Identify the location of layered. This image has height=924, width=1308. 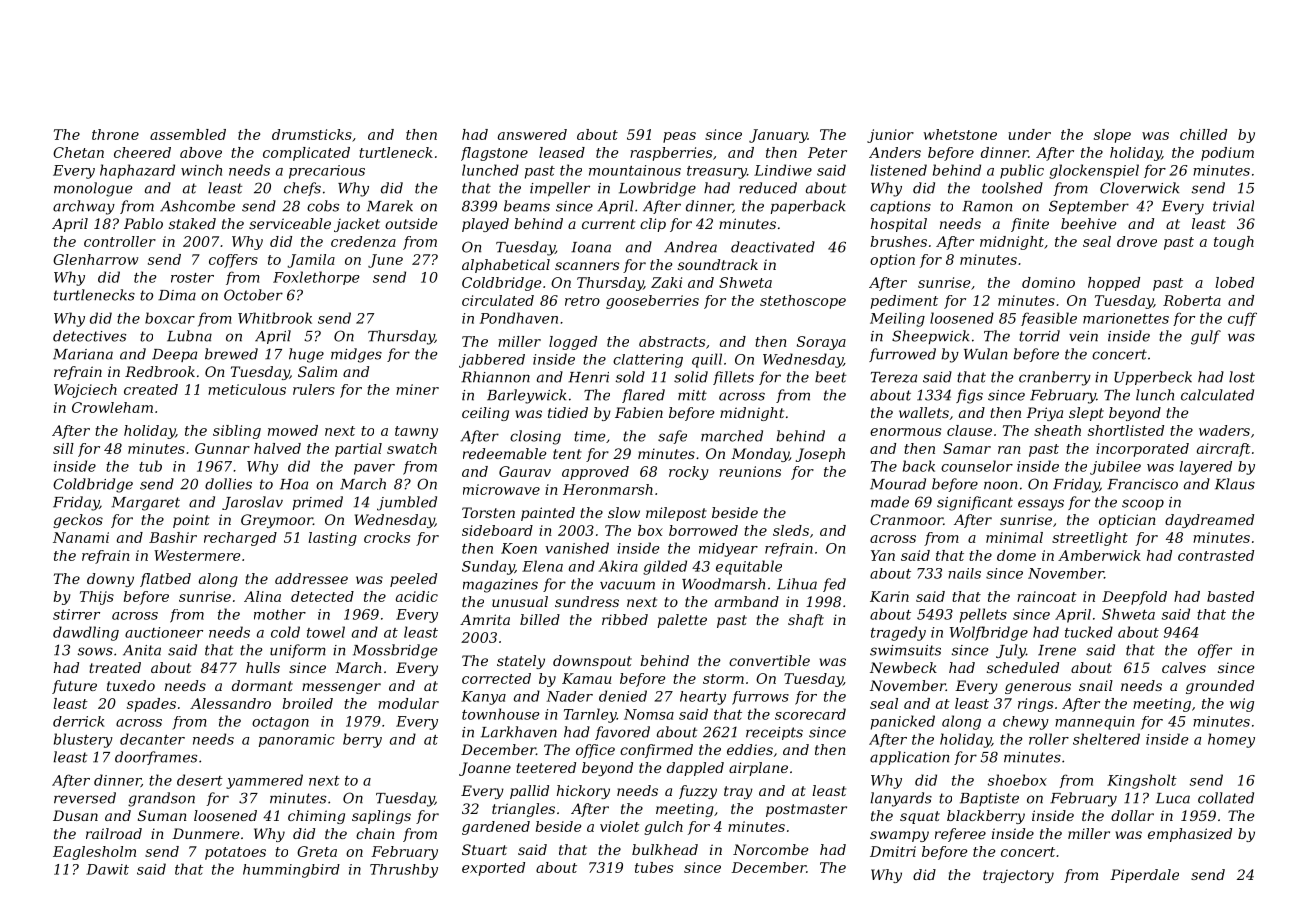
(1206, 468).
